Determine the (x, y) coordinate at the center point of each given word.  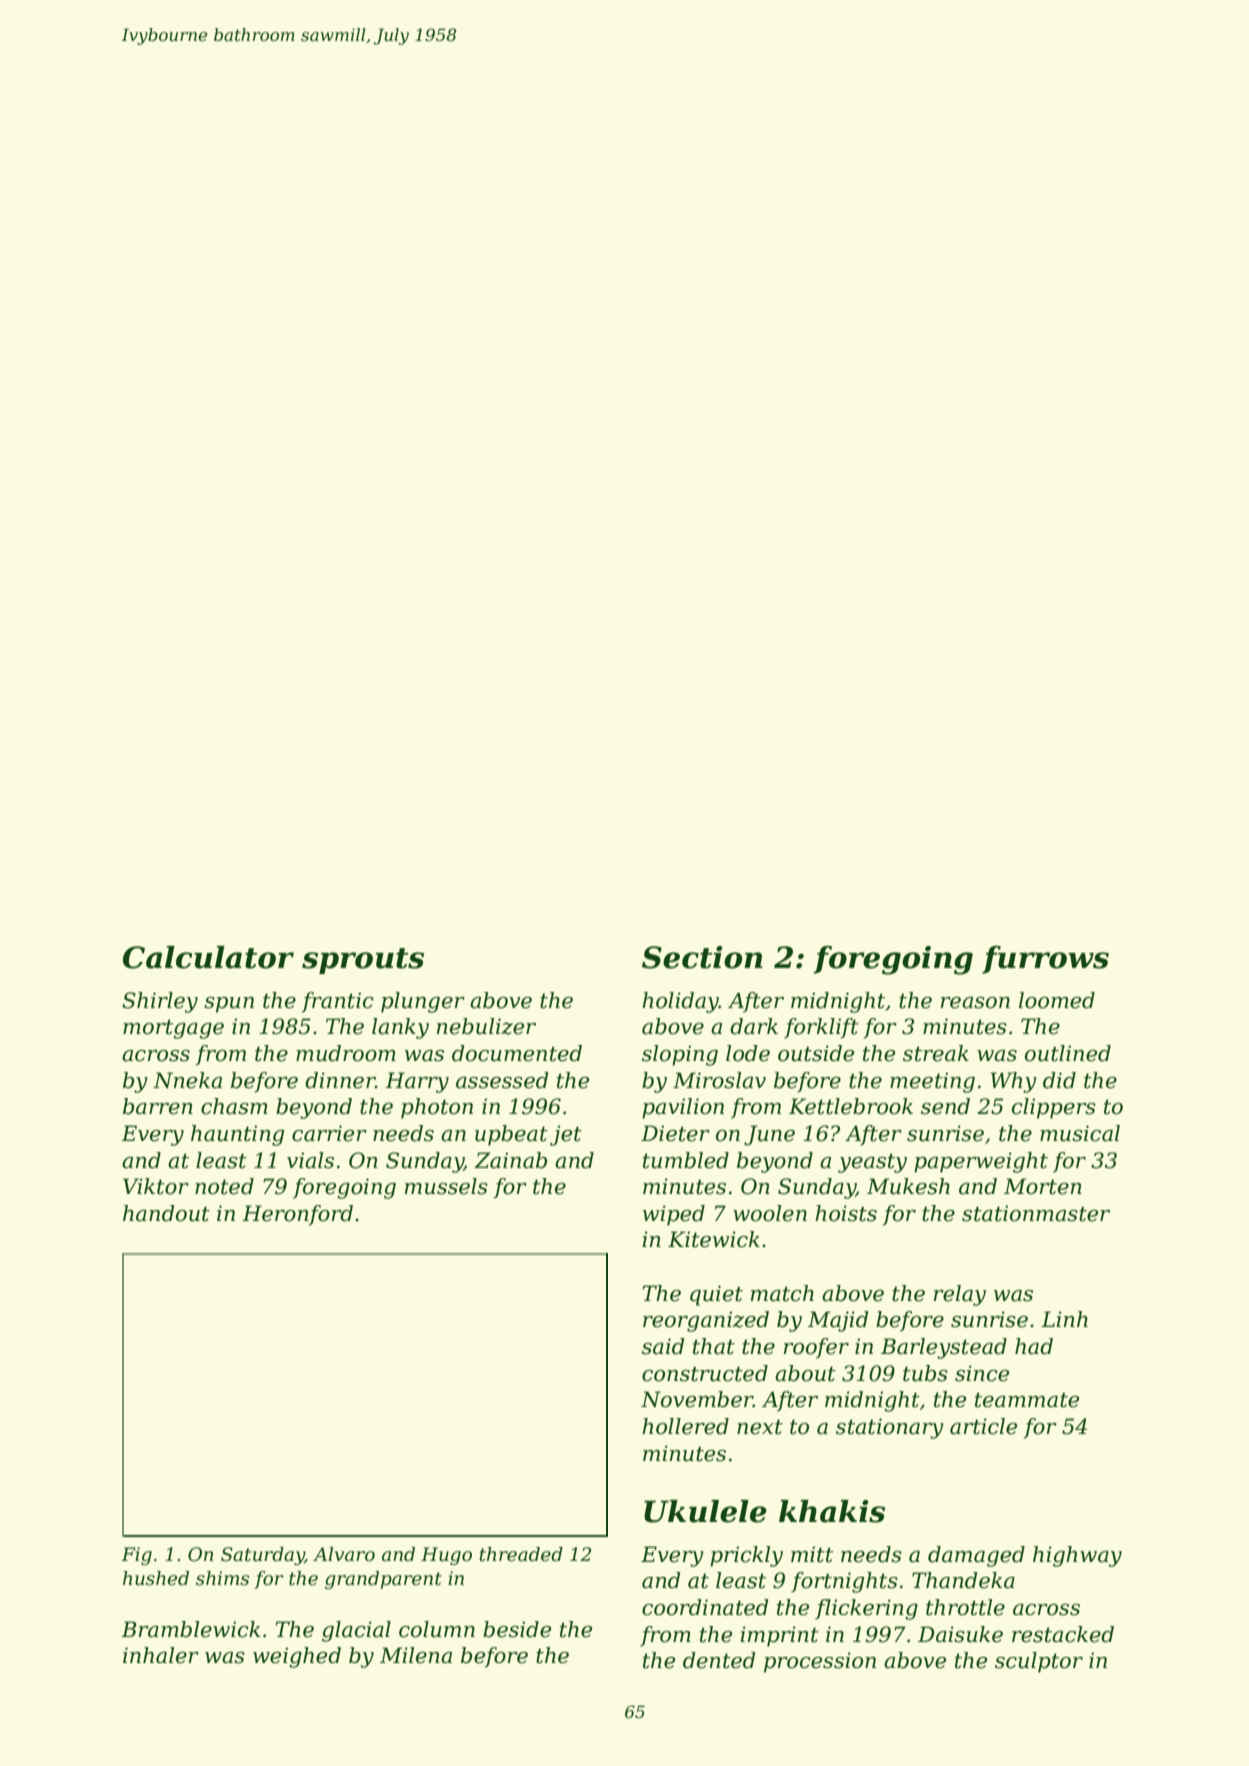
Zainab (511, 1160)
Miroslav (719, 1080)
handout (166, 1213)
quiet (716, 1295)
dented (719, 1660)
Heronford (297, 1215)
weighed (297, 1657)
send (945, 1106)
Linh (1064, 1319)
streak (936, 1053)
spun (229, 1005)
